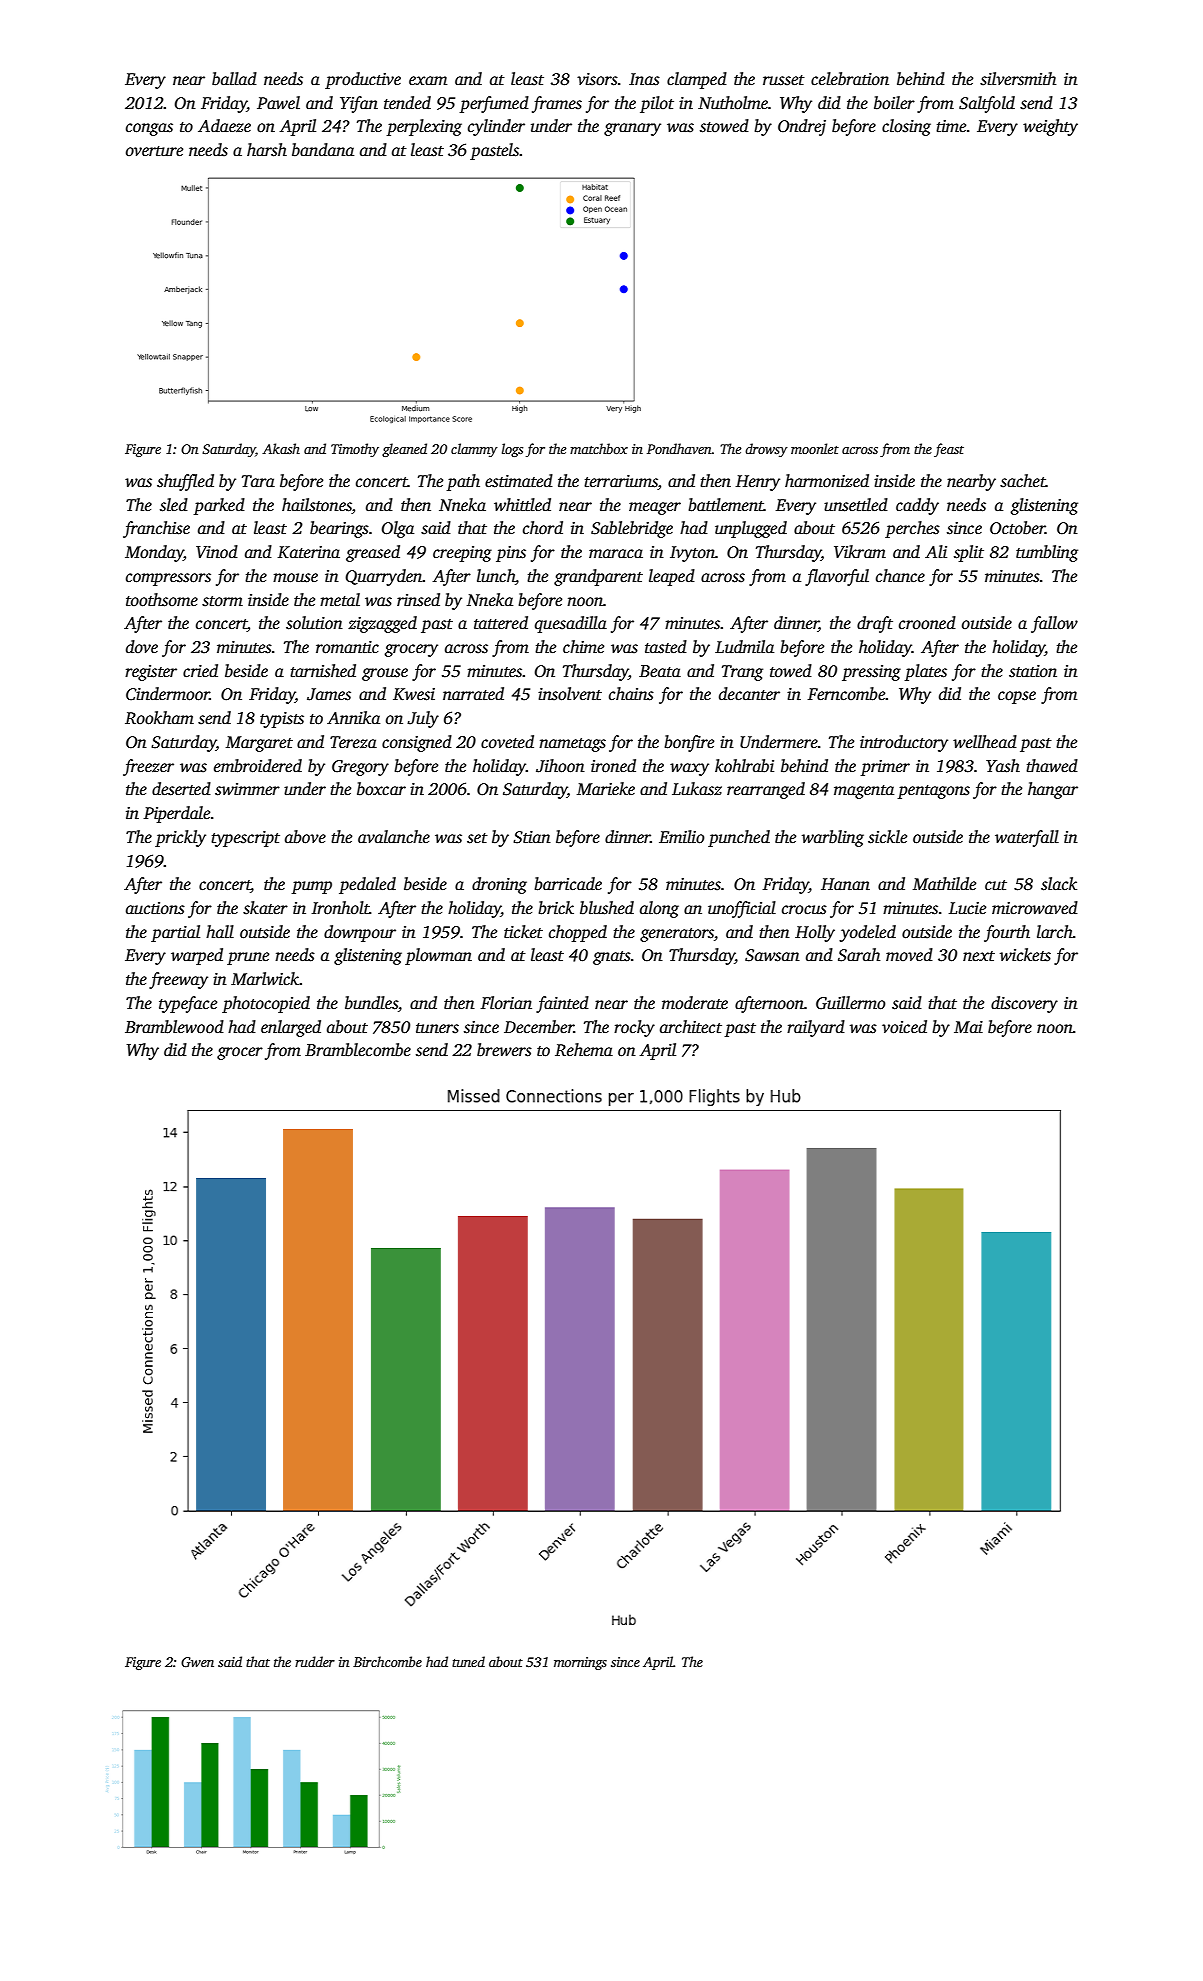  Describe the element at coordinates (162, 600) in the image. I see `toothsome` at that location.
